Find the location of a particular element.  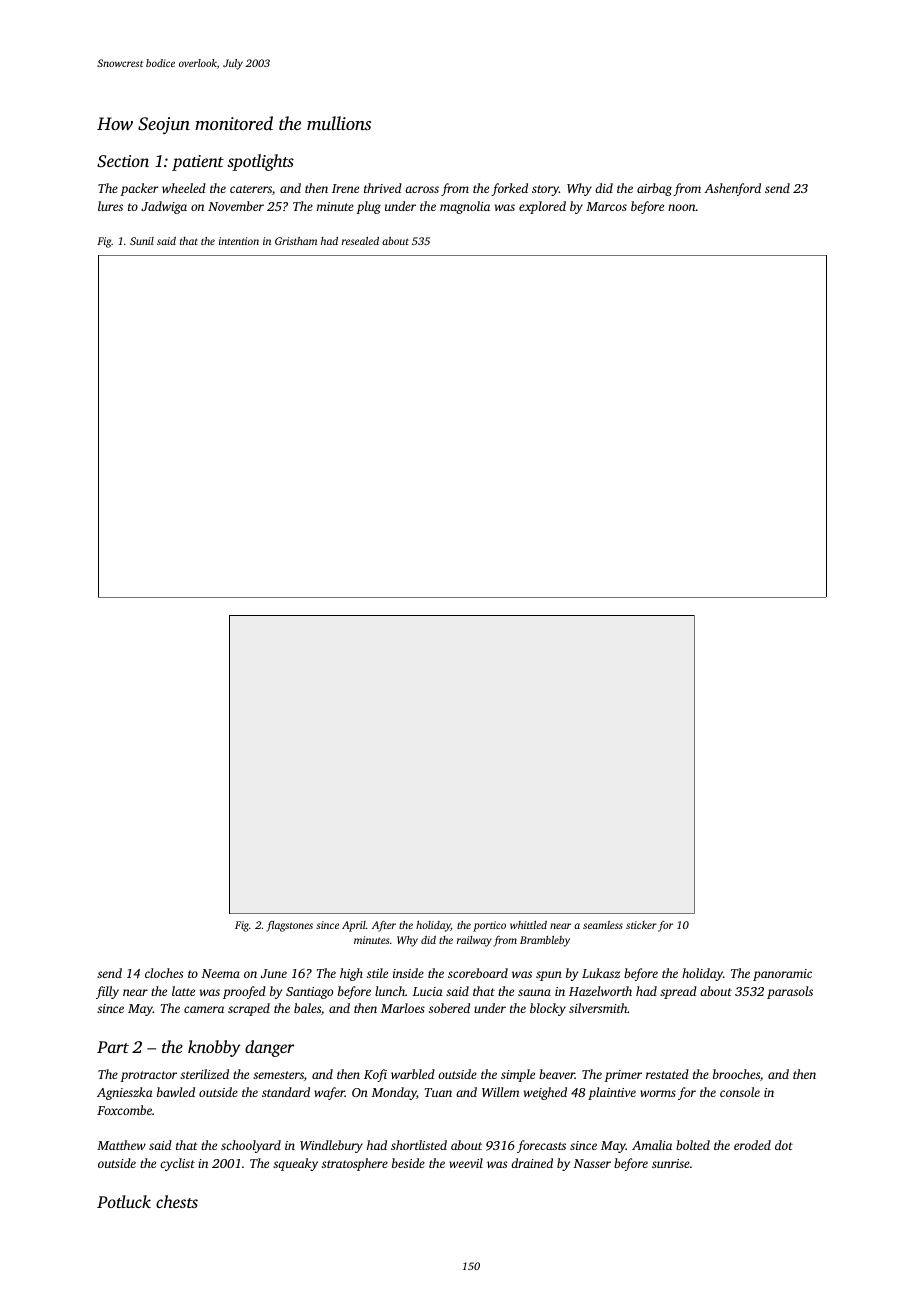

Neema is located at coordinates (220, 973).
